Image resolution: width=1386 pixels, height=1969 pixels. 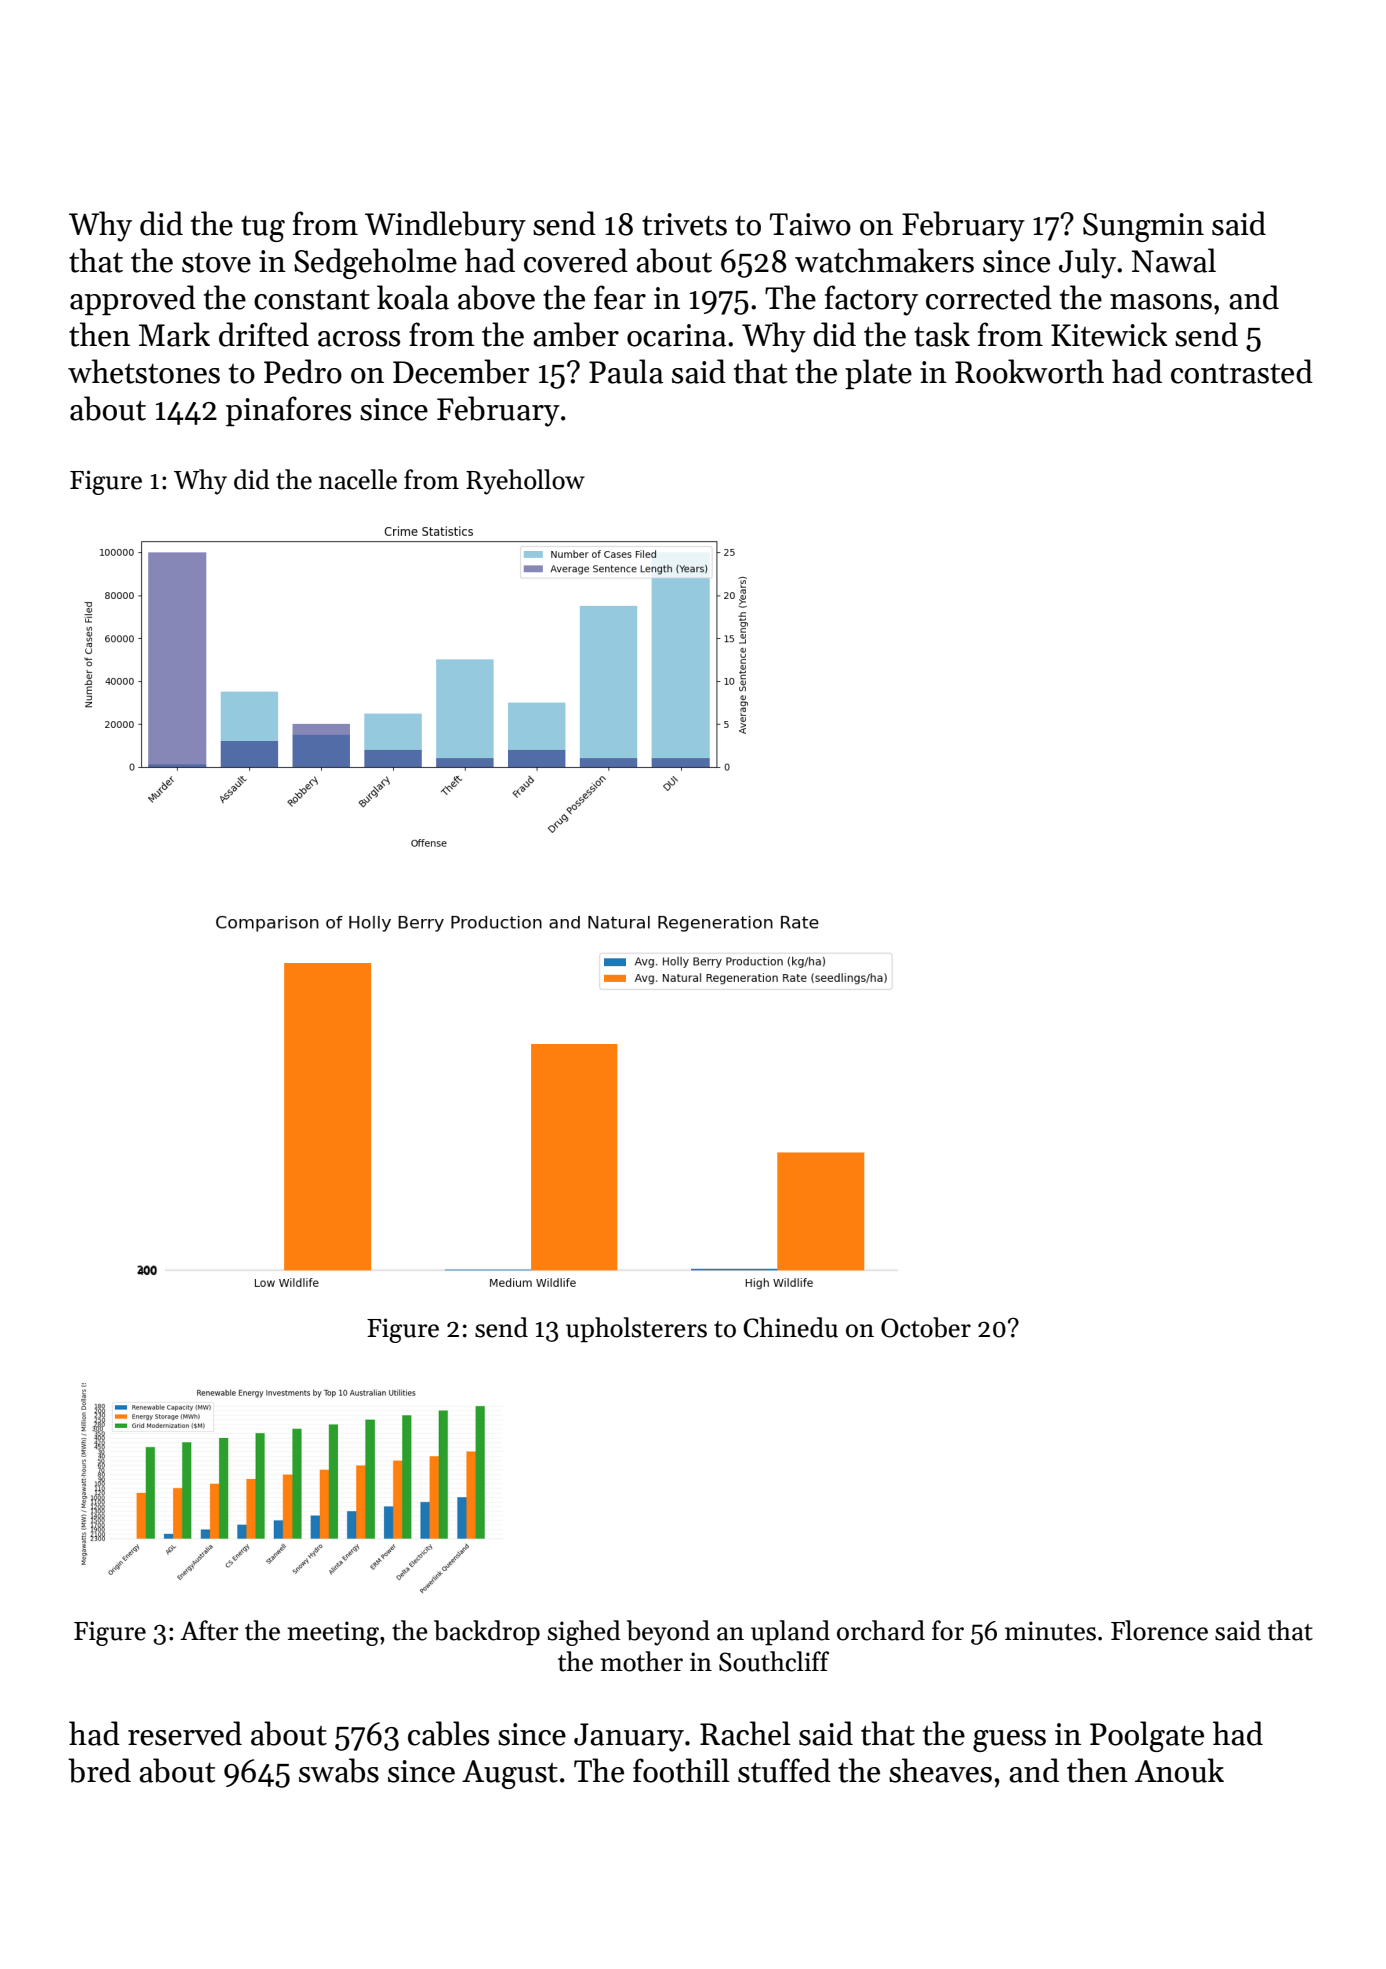 What do you see at coordinates (878, 374) in the image?
I see `plate` at bounding box center [878, 374].
